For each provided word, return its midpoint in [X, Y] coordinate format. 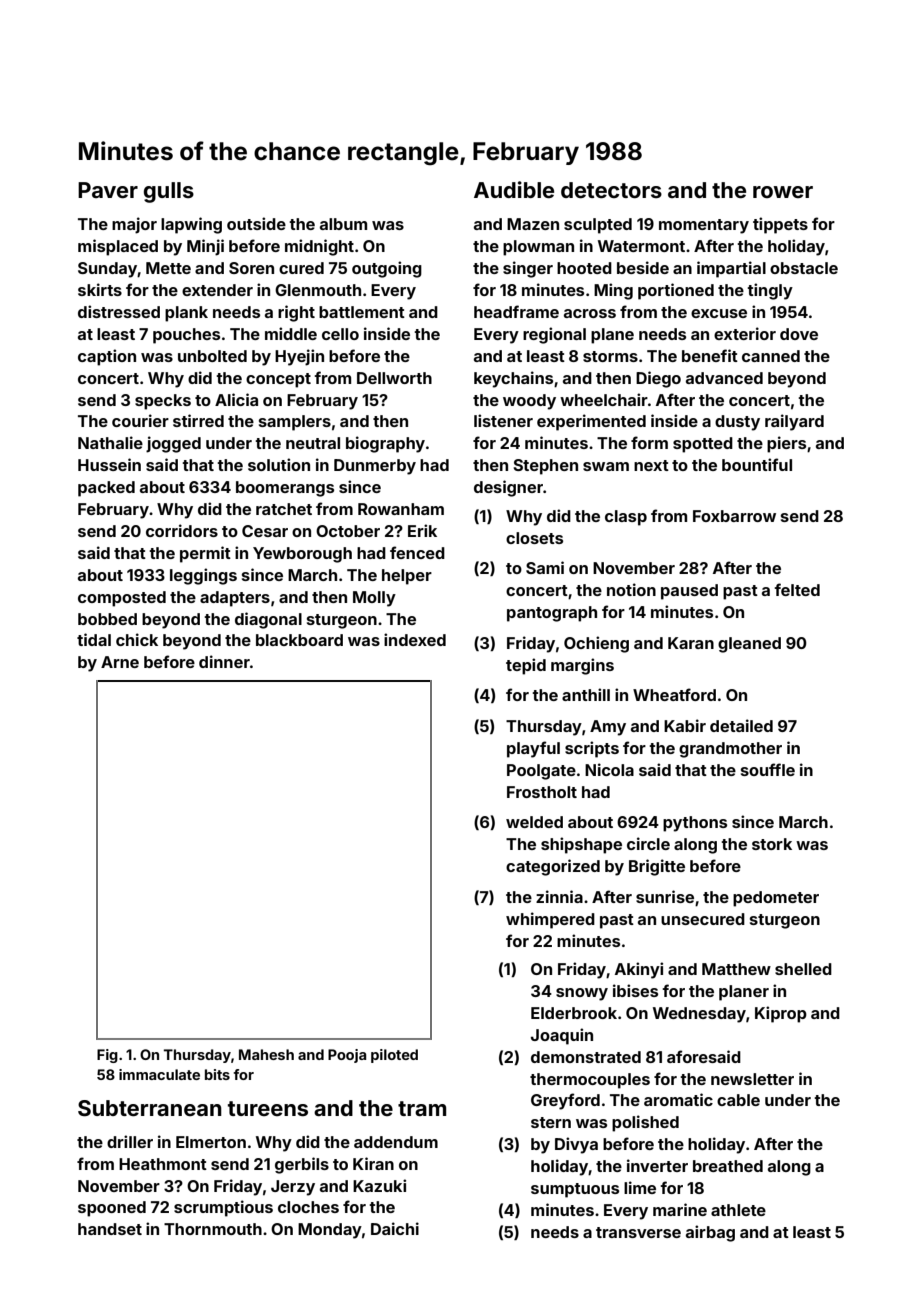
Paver [108, 190]
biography [385, 444]
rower [783, 192]
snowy [582, 994]
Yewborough [302, 555]
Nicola [609, 769]
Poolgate [541, 772]
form [649, 442]
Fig [107, 1056]
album [343, 224]
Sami [545, 567]
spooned [112, 1209]
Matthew [736, 969]
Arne [120, 662]
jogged [173, 444]
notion [631, 589]
